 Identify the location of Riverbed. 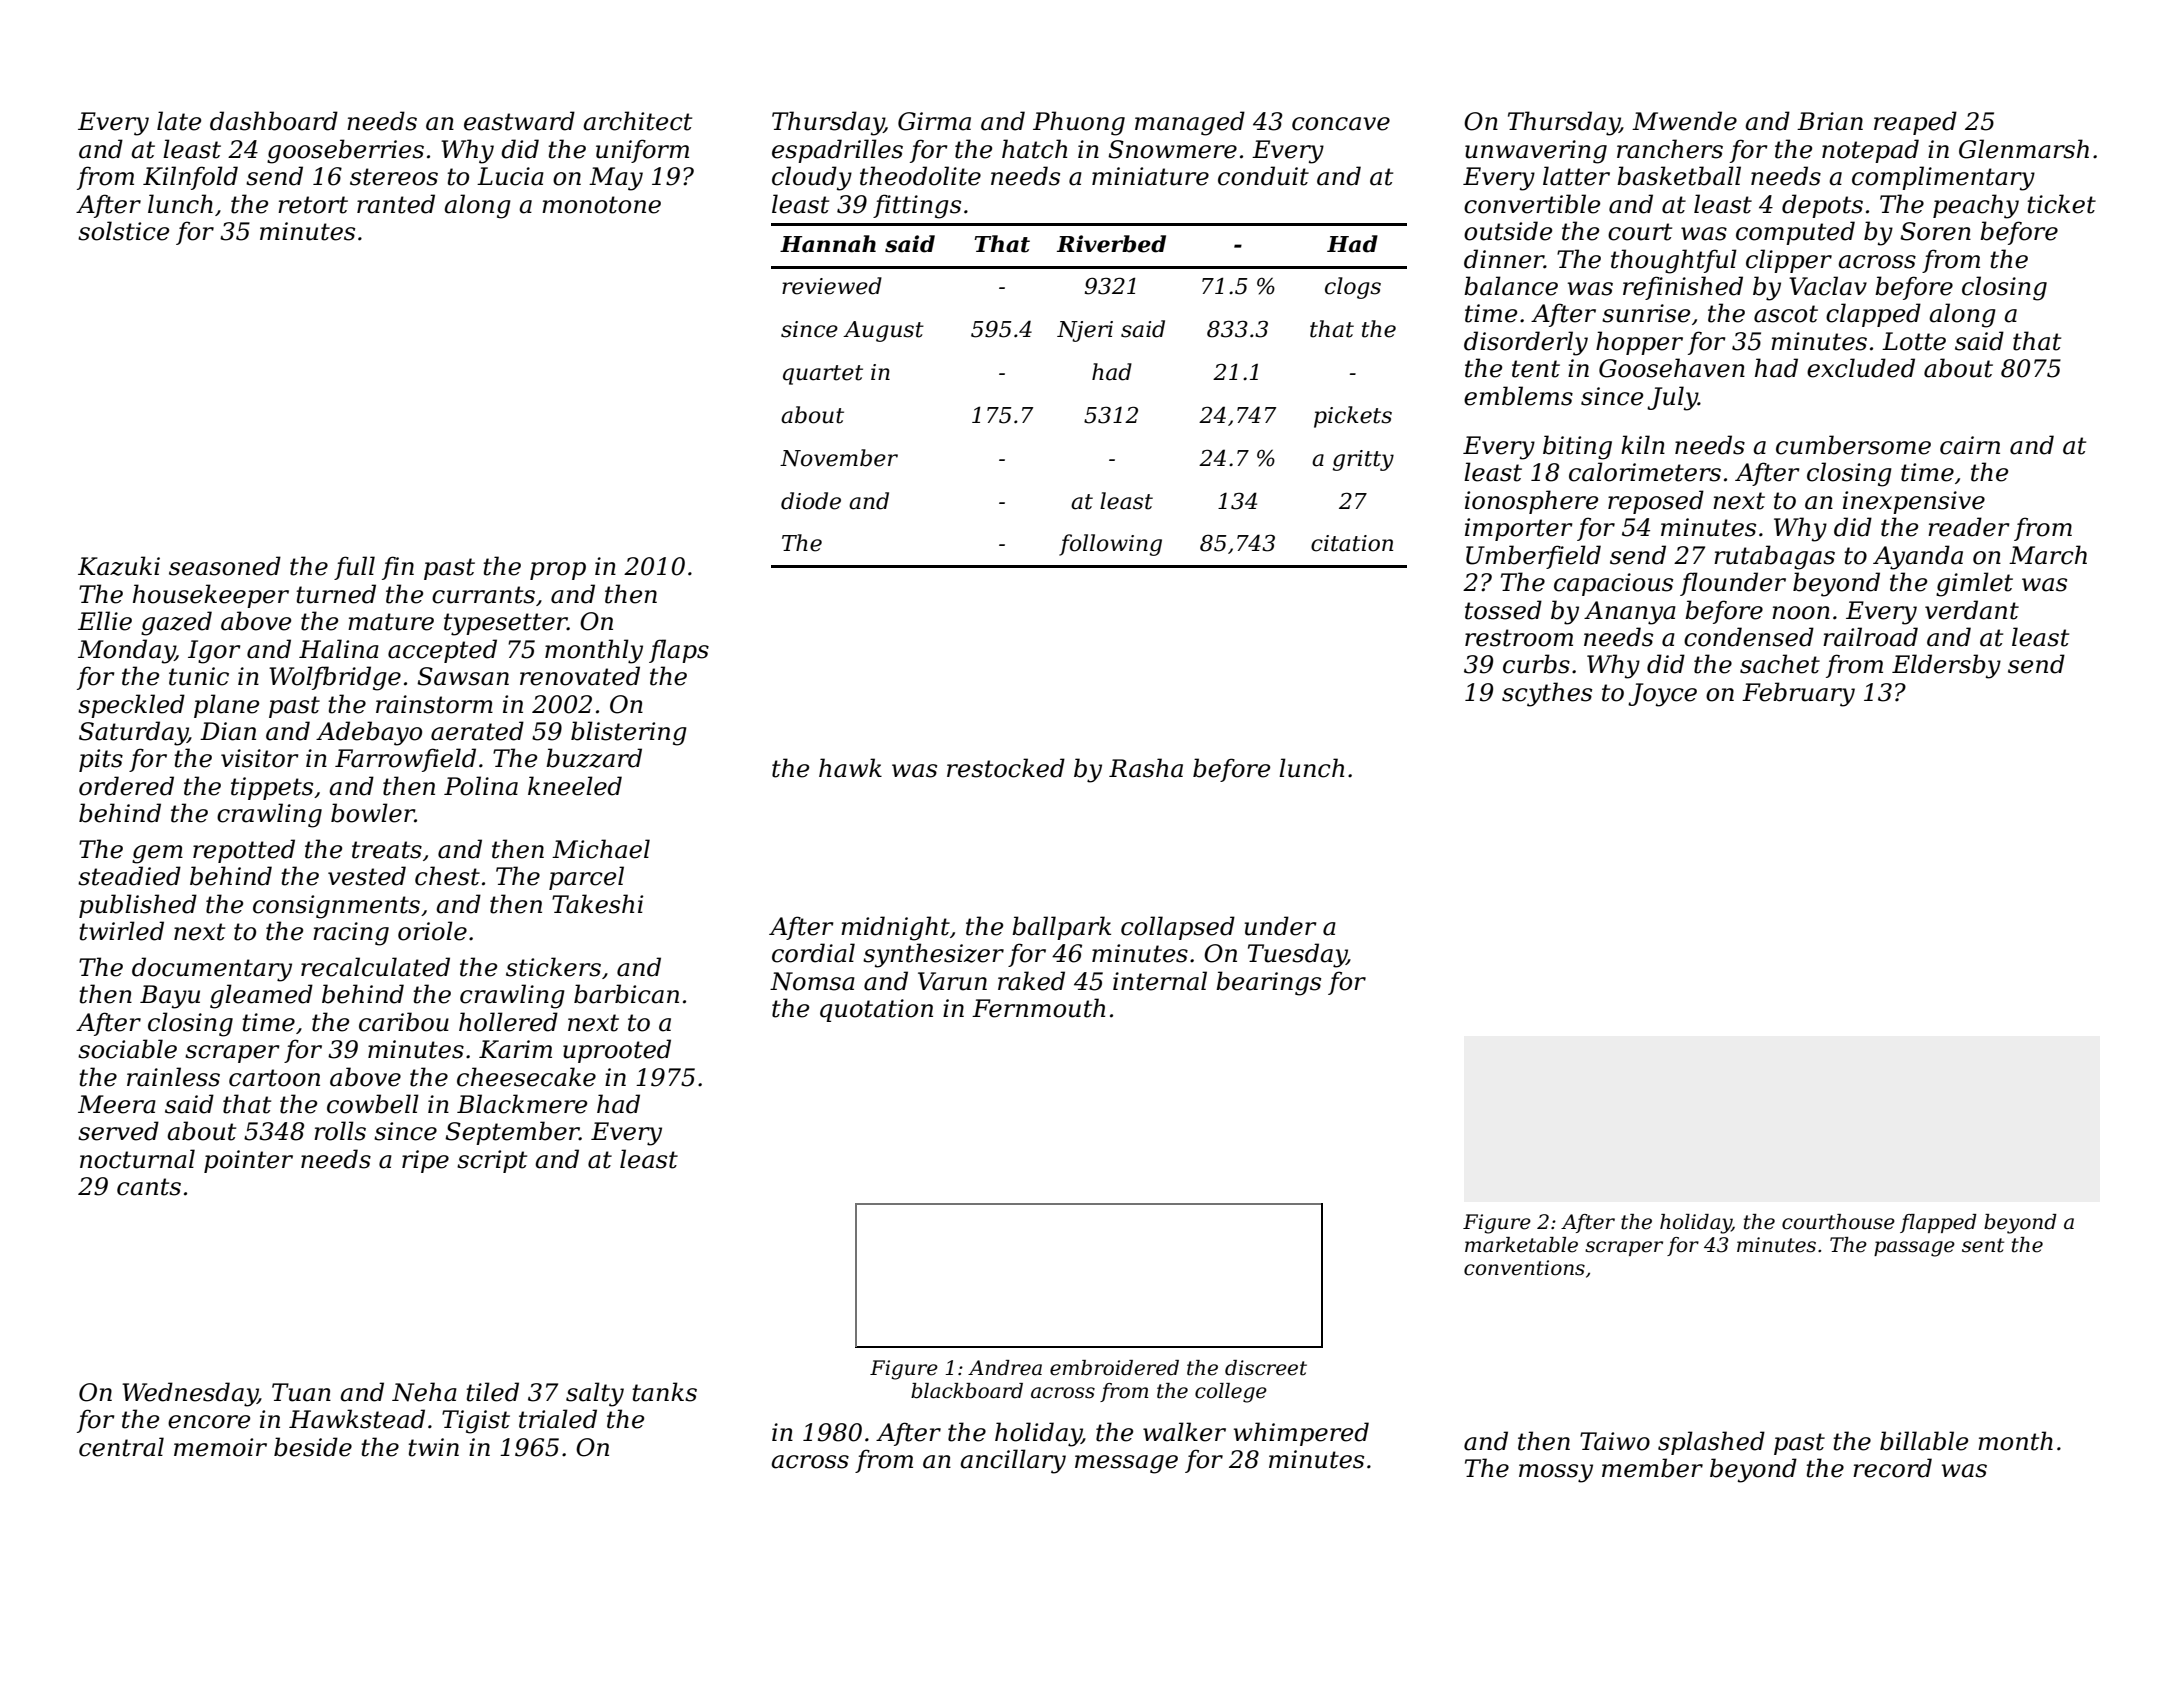
(1111, 244).
